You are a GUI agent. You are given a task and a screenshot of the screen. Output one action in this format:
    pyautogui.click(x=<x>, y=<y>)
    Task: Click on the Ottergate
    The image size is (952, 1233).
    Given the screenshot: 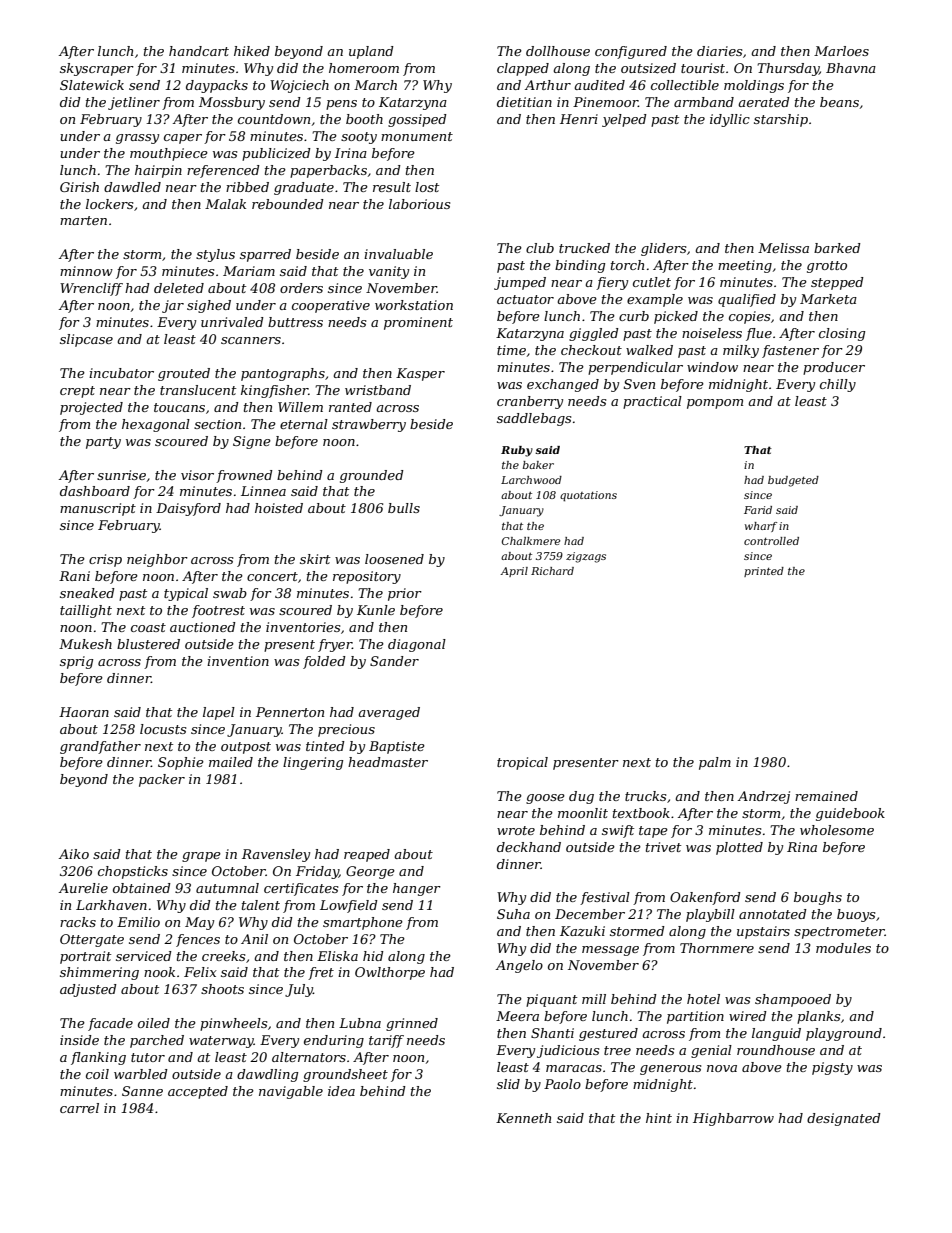 What is the action you would take?
    pyautogui.click(x=92, y=940)
